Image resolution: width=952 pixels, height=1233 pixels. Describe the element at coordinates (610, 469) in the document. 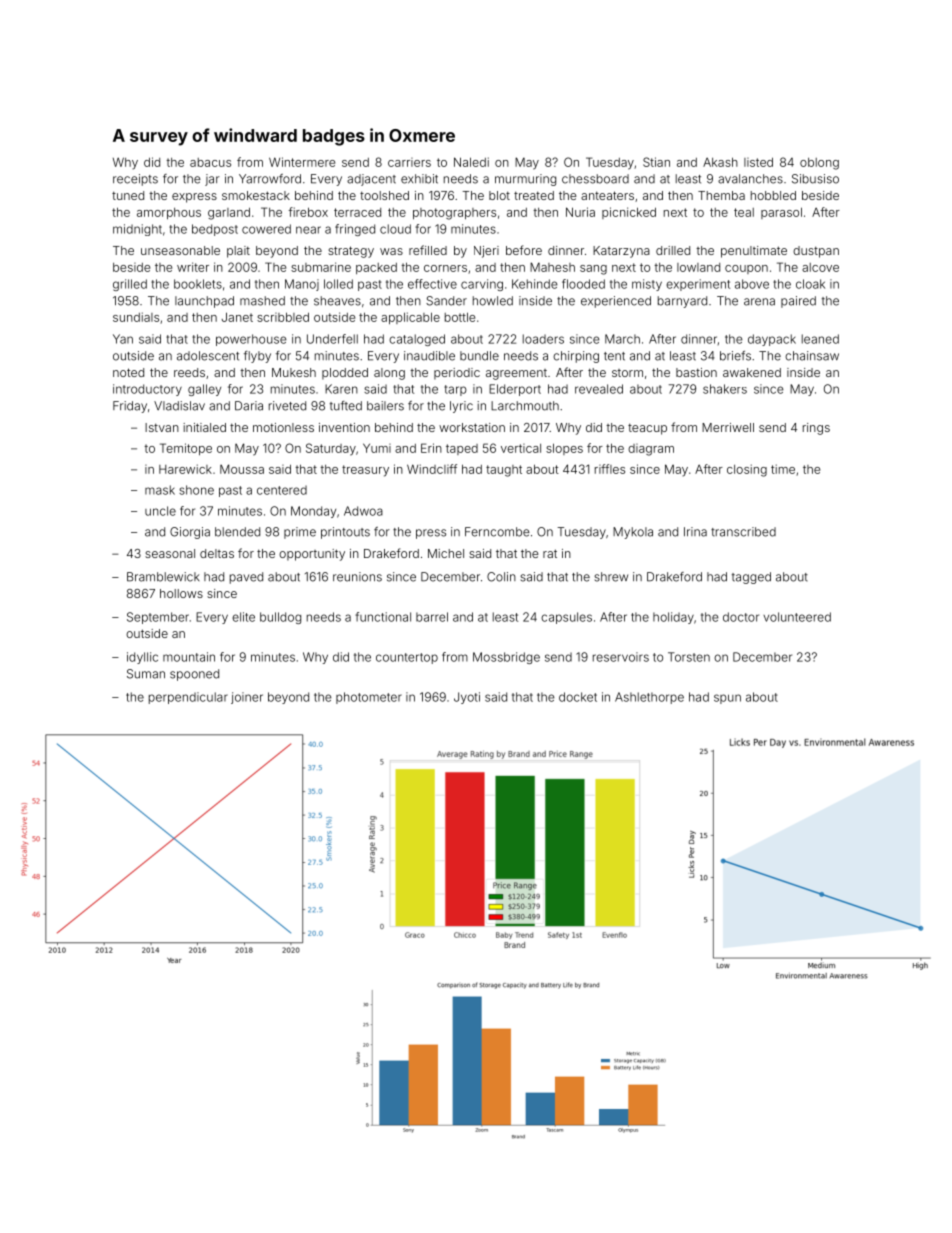

I see `riffles` at that location.
